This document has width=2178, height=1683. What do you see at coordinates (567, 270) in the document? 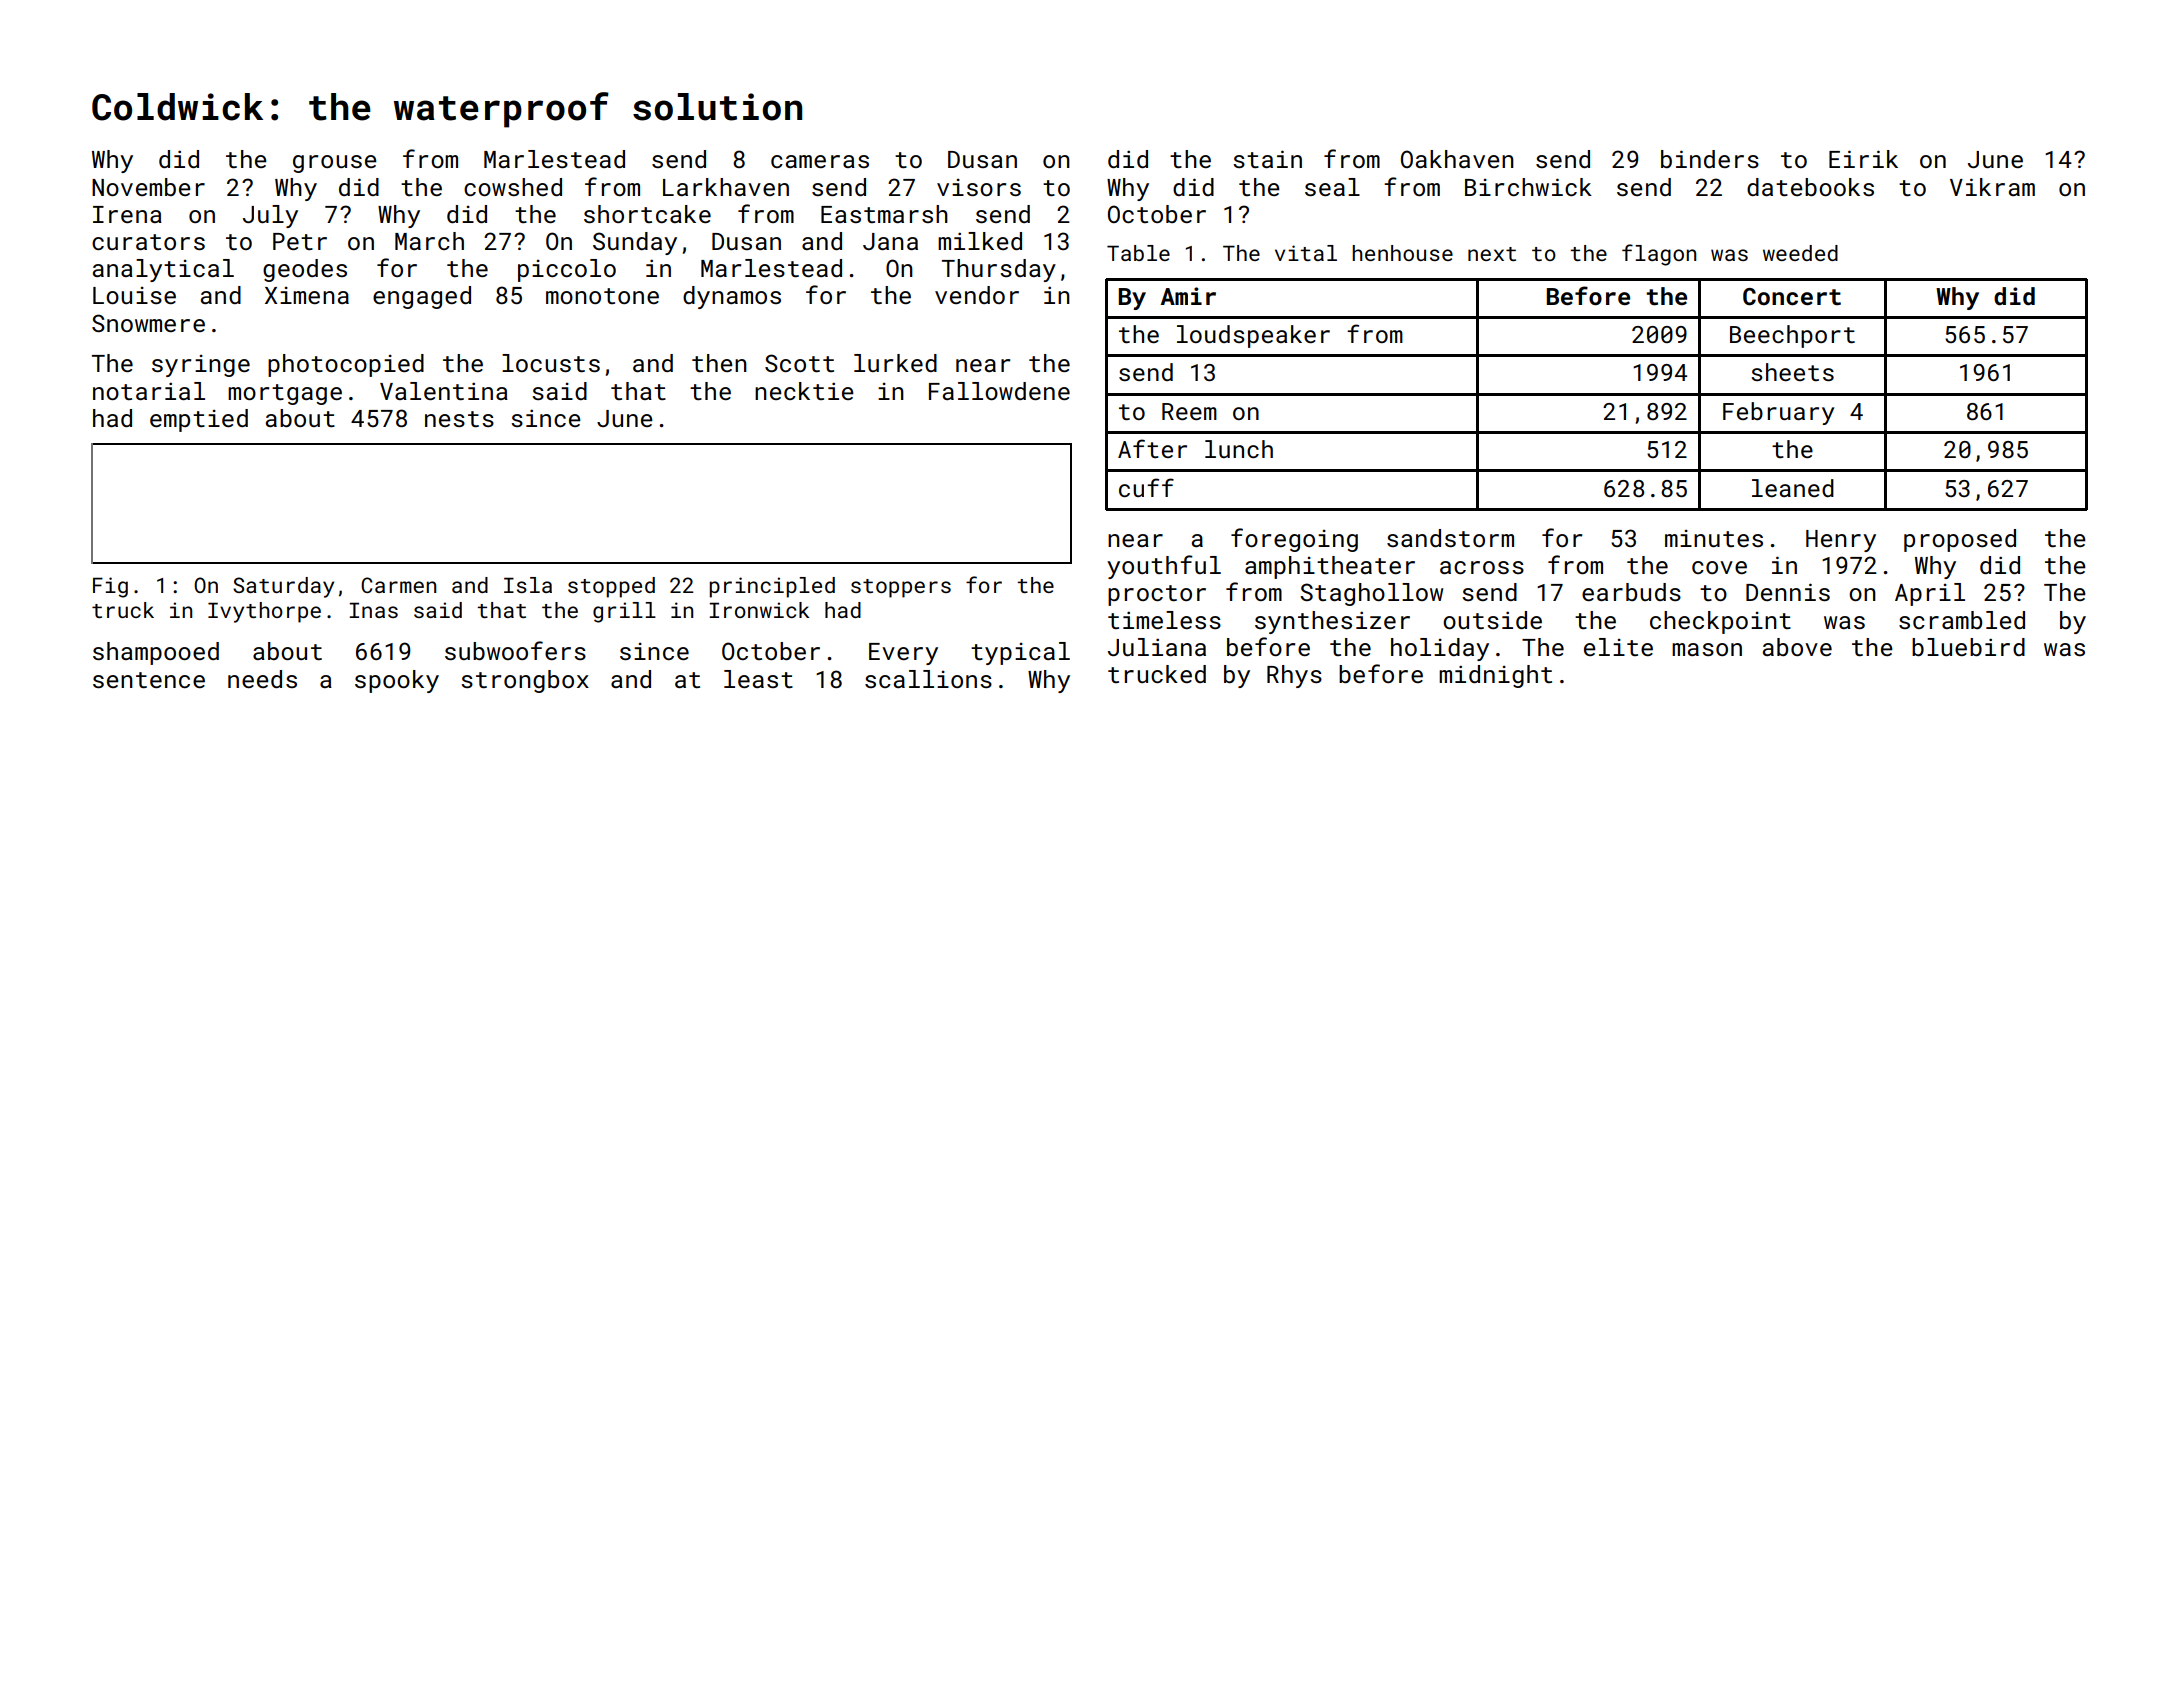
I see `piccolo` at bounding box center [567, 270].
